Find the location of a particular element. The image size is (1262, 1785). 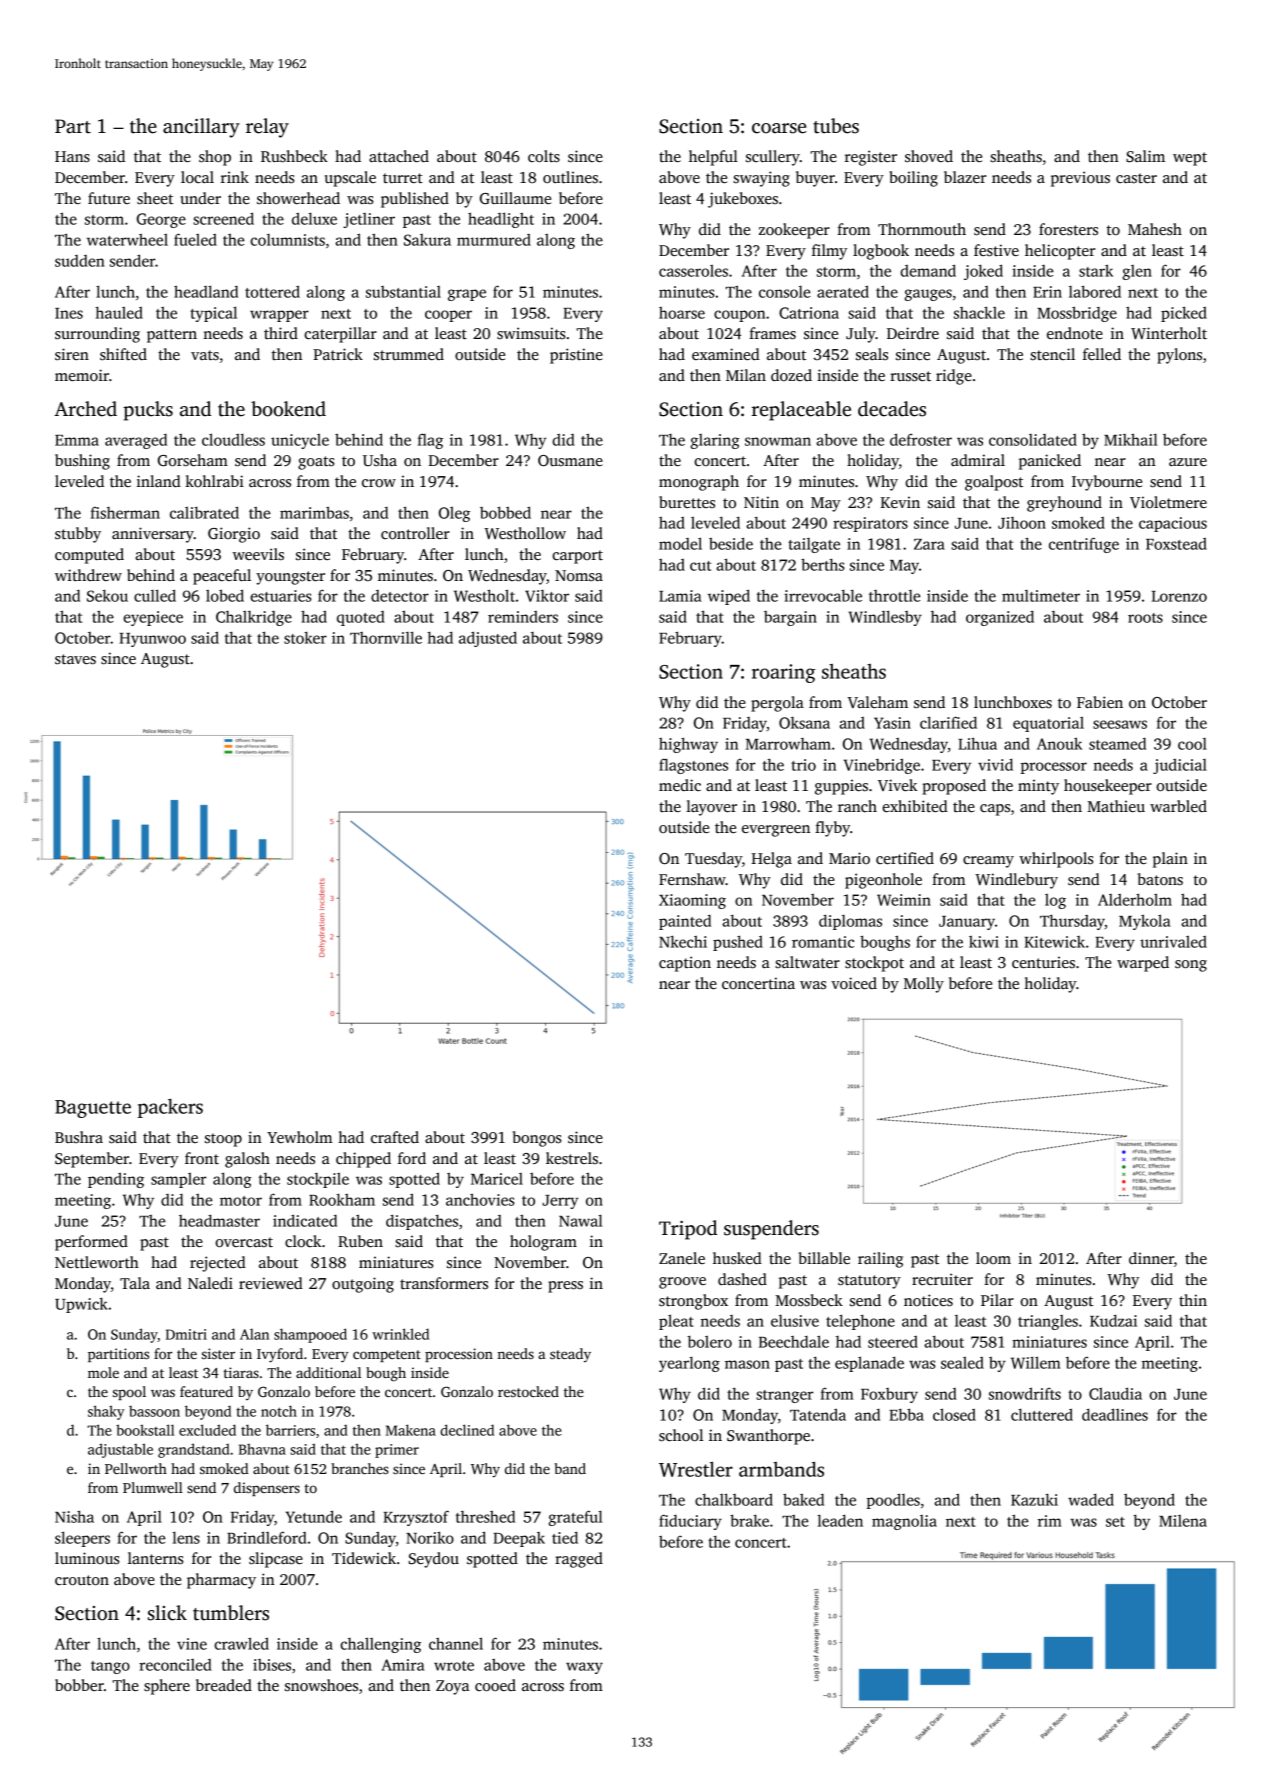

kohlrabi is located at coordinates (214, 481).
